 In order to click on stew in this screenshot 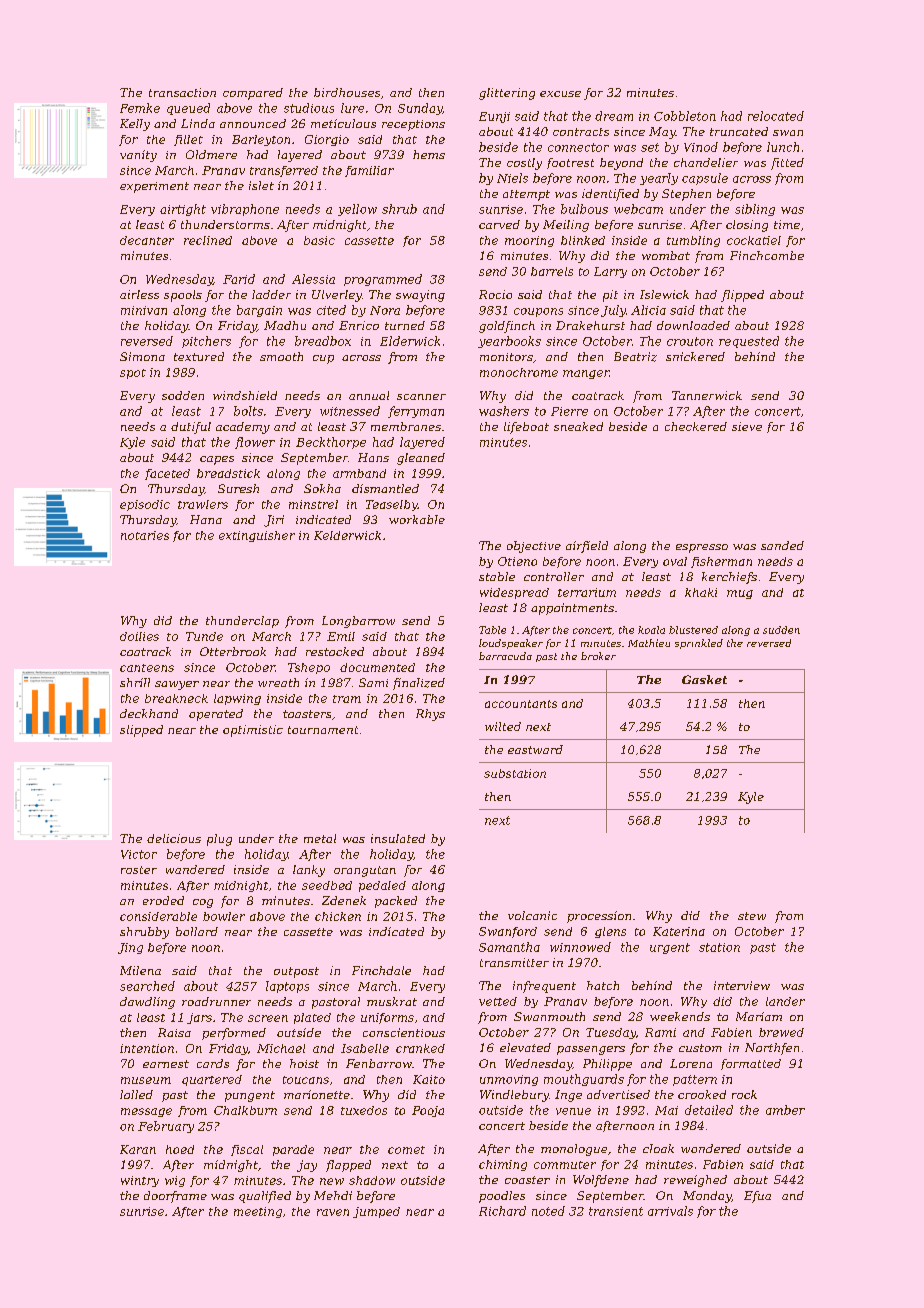, I will do `click(752, 916)`.
